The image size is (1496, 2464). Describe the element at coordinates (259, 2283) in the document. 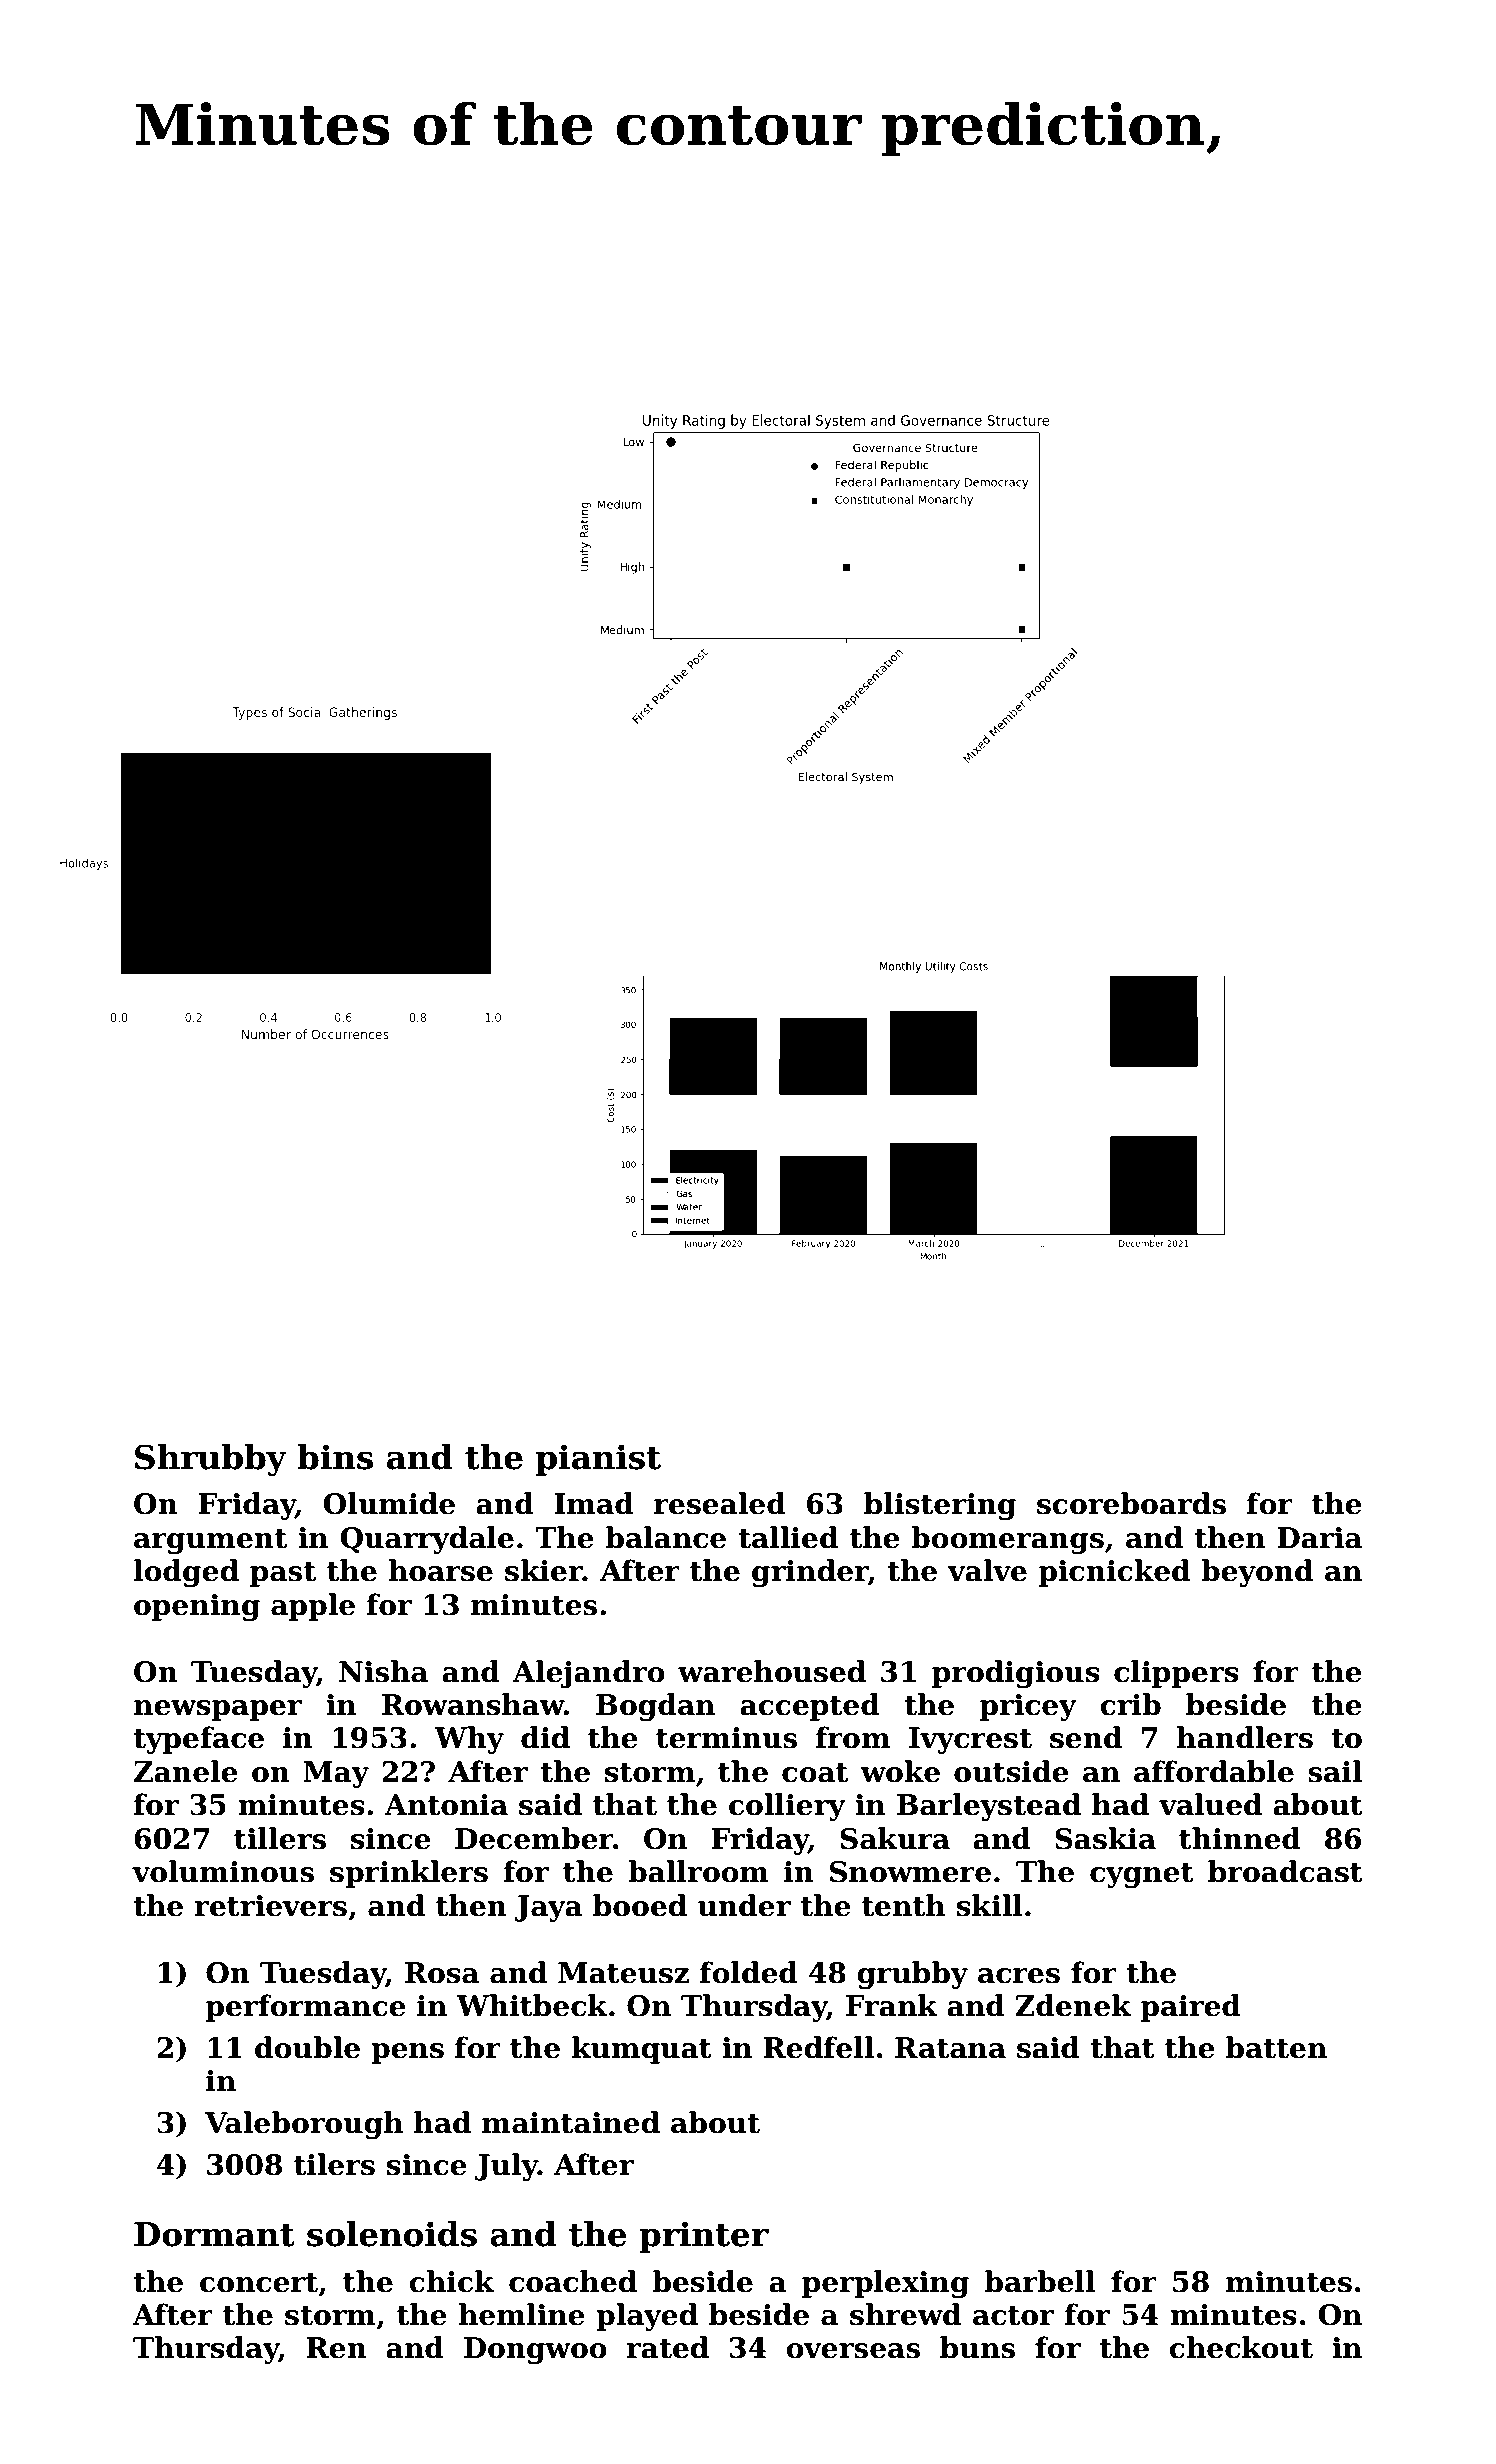

I see `concert` at that location.
